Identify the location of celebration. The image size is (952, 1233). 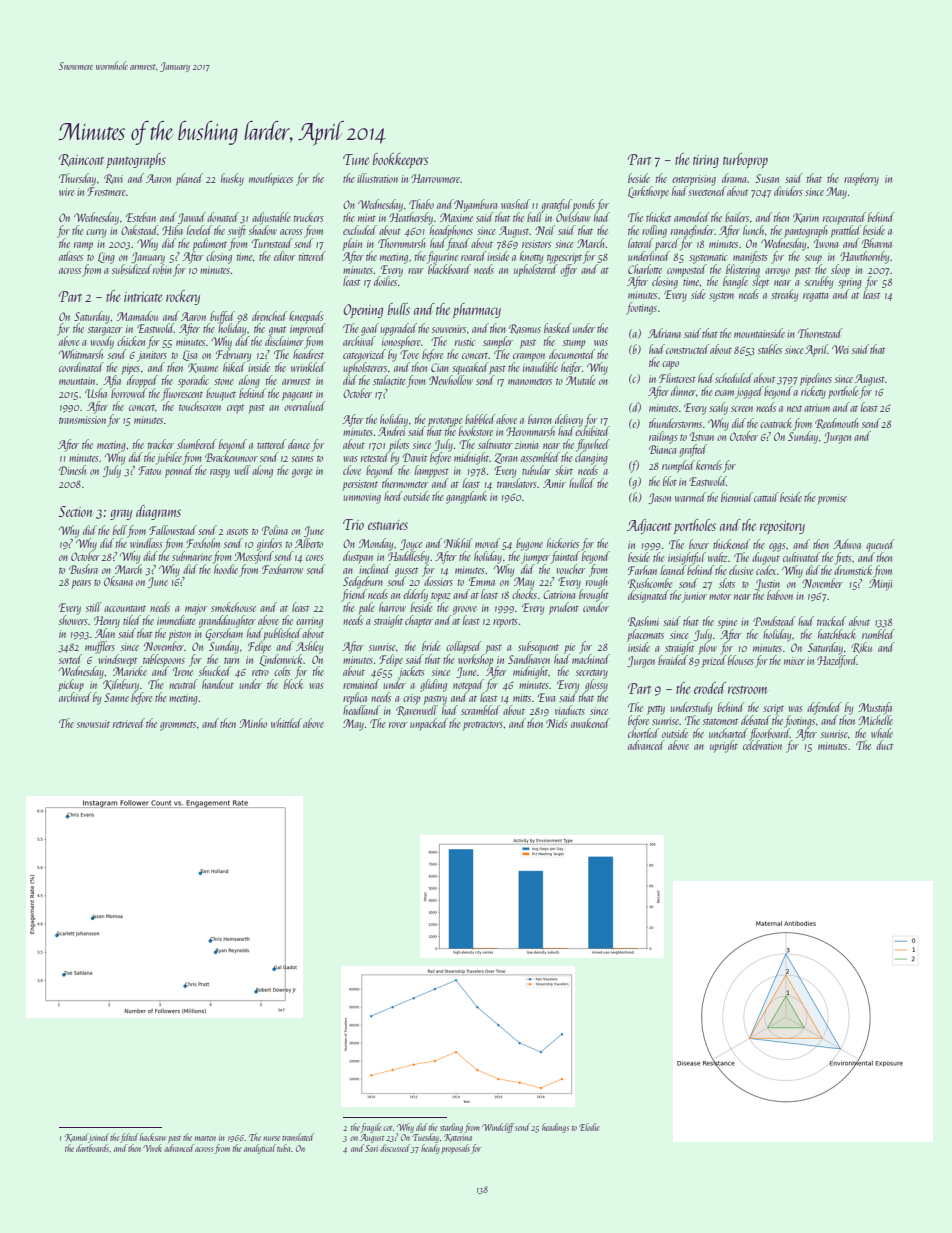
(762, 745).
